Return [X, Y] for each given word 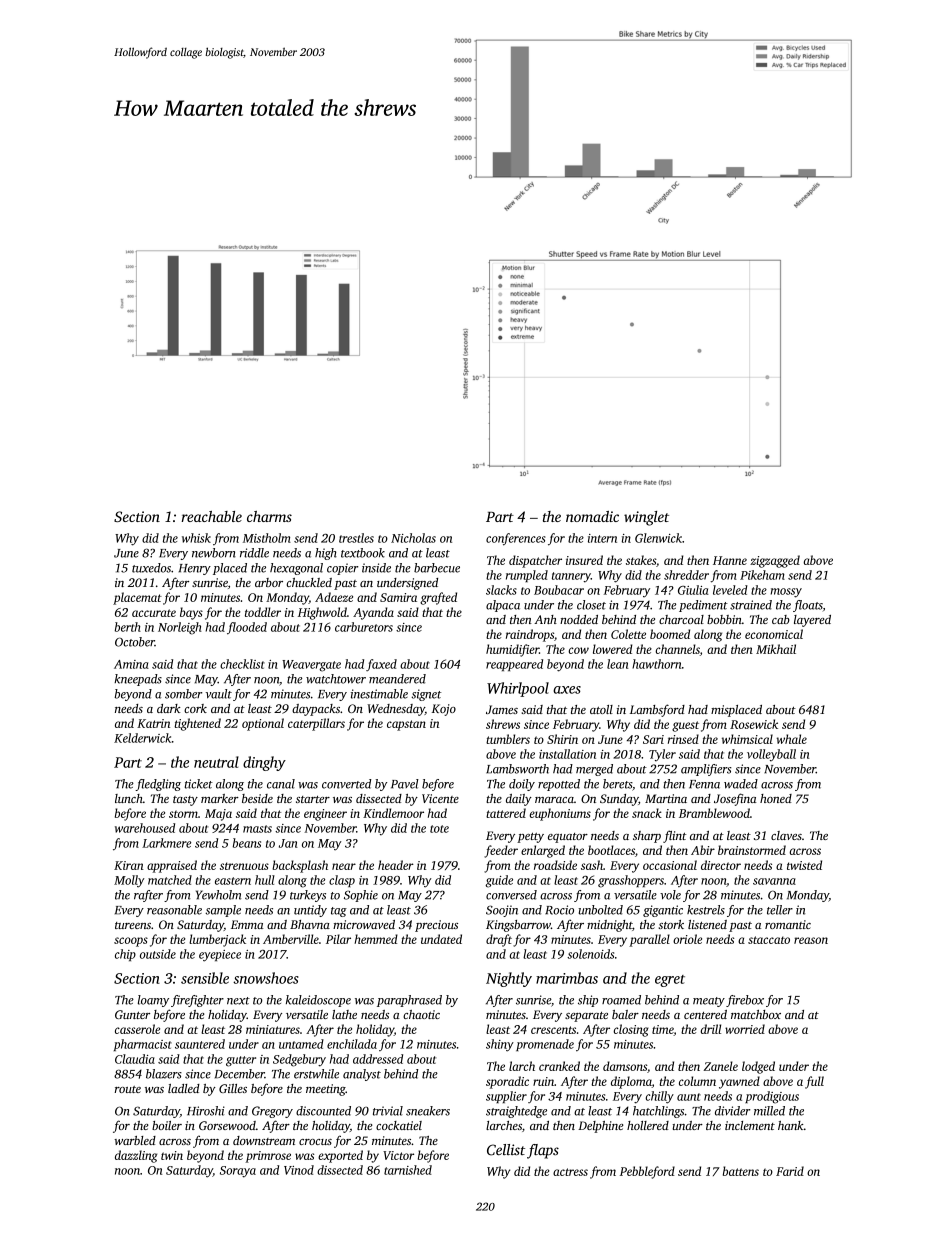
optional [263, 724]
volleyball [771, 755]
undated [441, 939]
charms [269, 516]
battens [741, 1171]
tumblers [508, 739]
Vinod [299, 1170]
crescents [553, 1030]
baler [625, 1014]
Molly [129, 881]
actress [570, 1172]
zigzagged [775, 561]
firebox [745, 1001]
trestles [356, 538]
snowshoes [266, 978]
